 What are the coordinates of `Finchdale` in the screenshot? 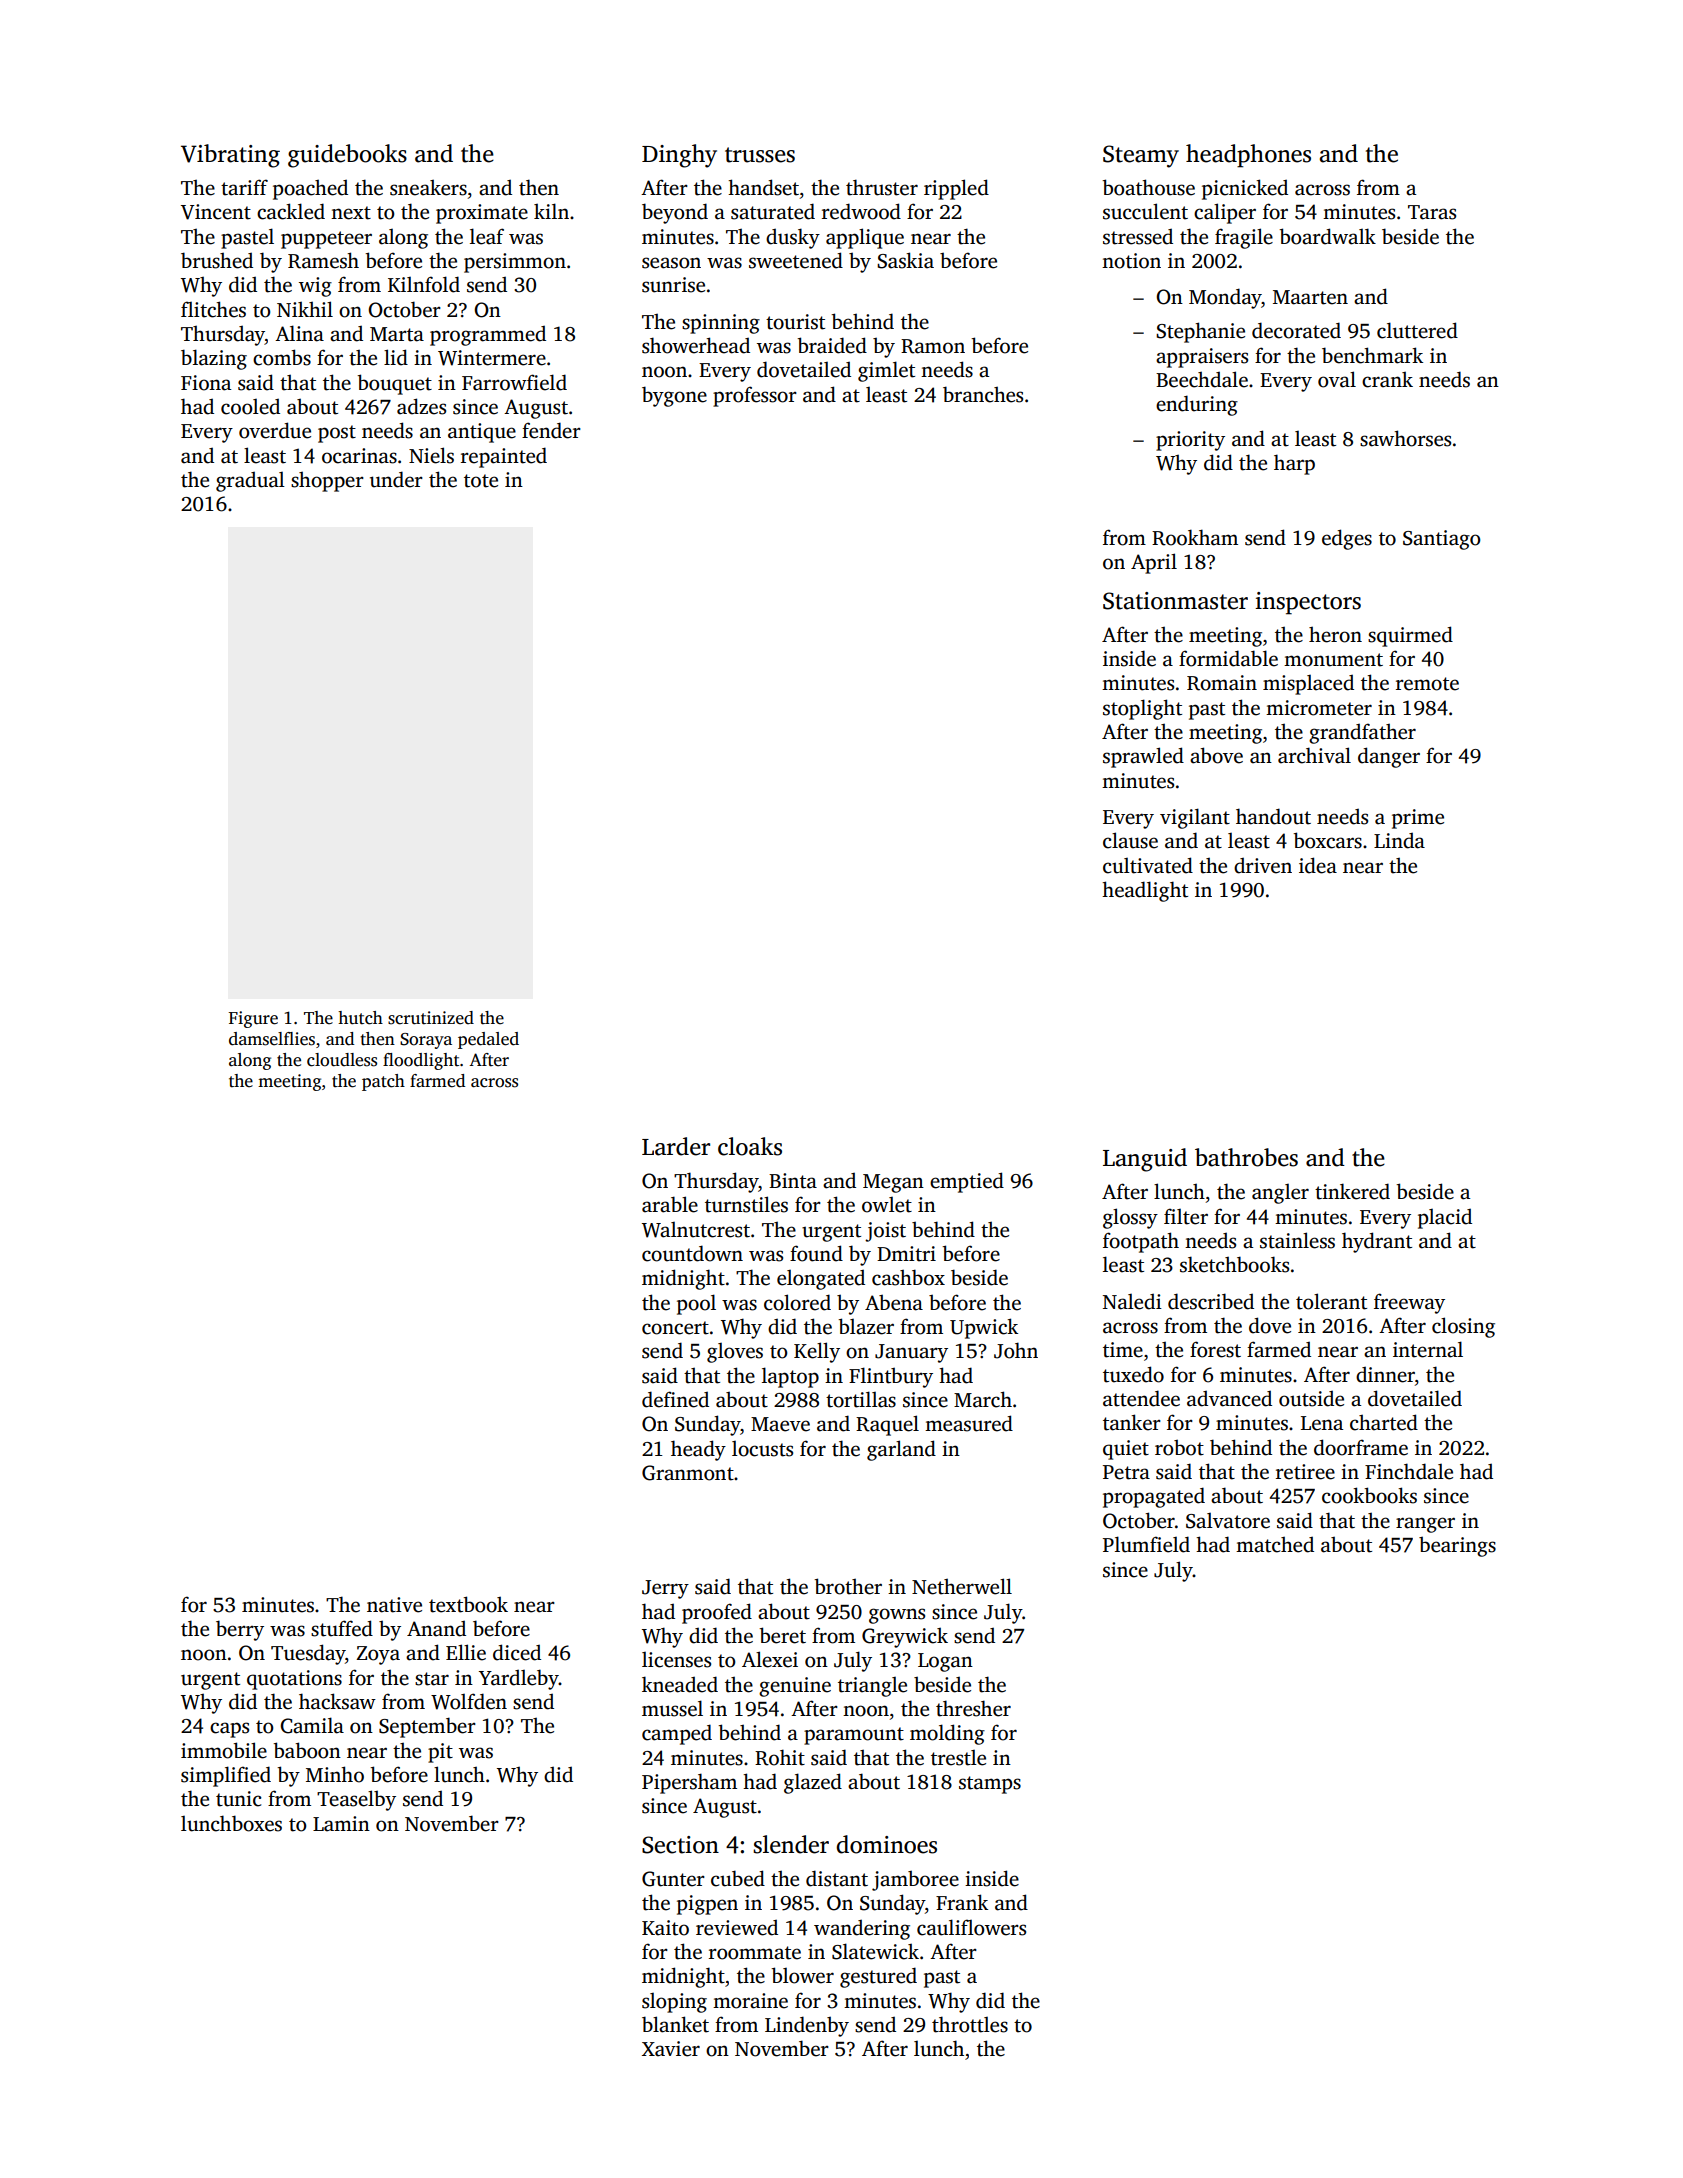 It's located at (1409, 1471).
